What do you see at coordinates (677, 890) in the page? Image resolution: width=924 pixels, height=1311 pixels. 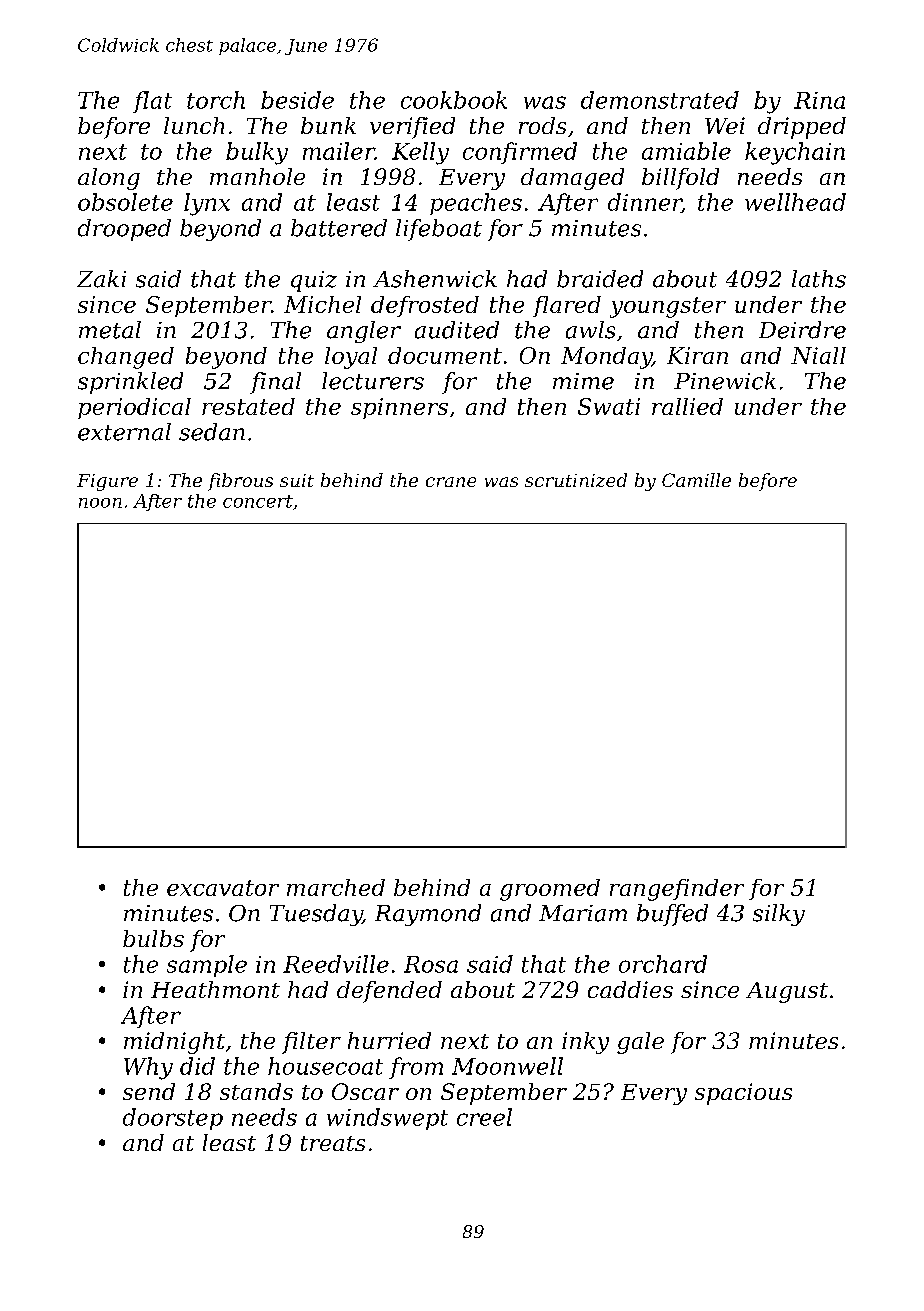 I see `rangefinder` at bounding box center [677, 890].
